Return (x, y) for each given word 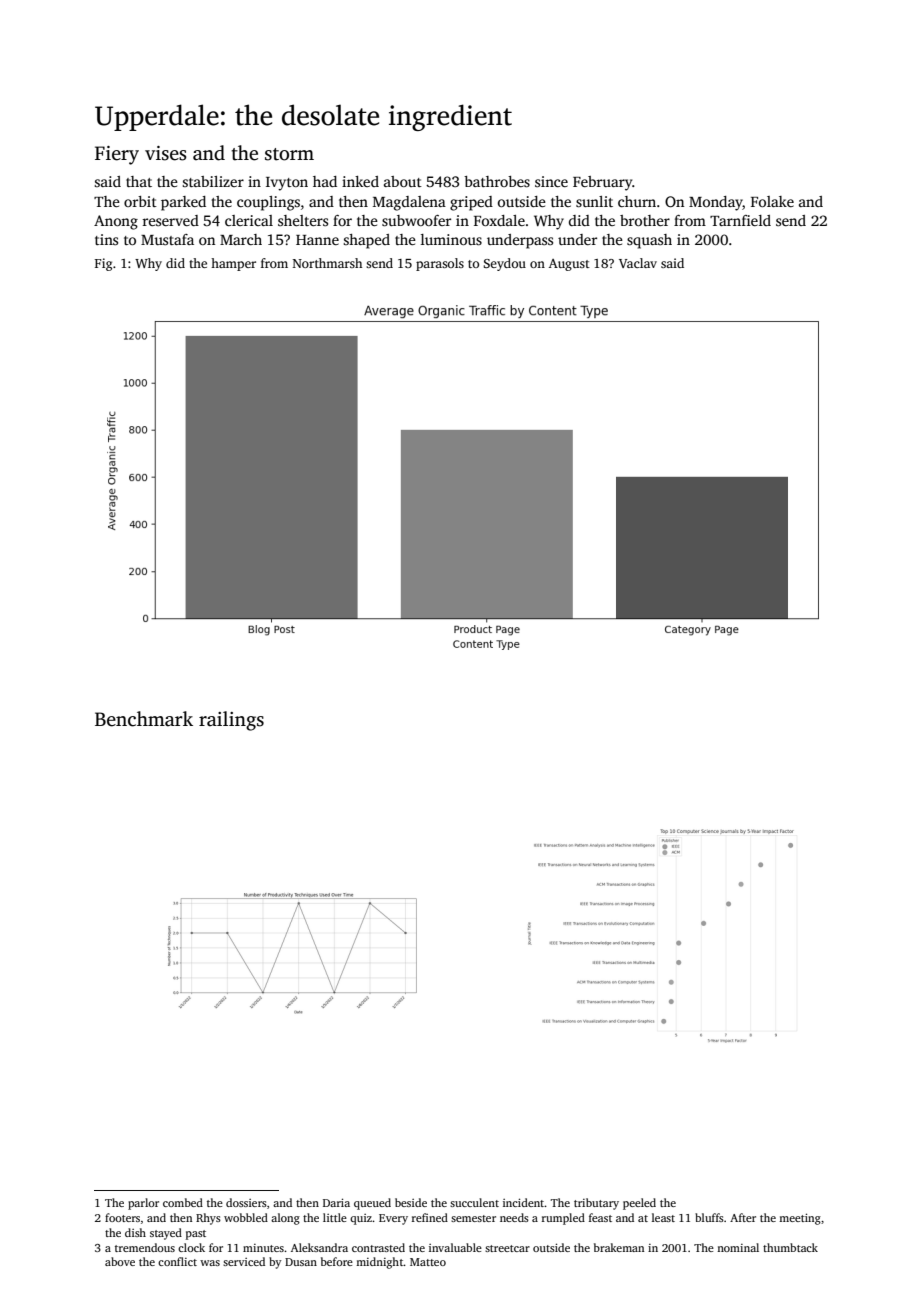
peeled (639, 1204)
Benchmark (144, 719)
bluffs (709, 1217)
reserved (171, 220)
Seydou (505, 264)
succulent (474, 1202)
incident (524, 1202)
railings (231, 721)
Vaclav (638, 263)
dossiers (246, 1202)
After (743, 1217)
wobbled (246, 1217)
